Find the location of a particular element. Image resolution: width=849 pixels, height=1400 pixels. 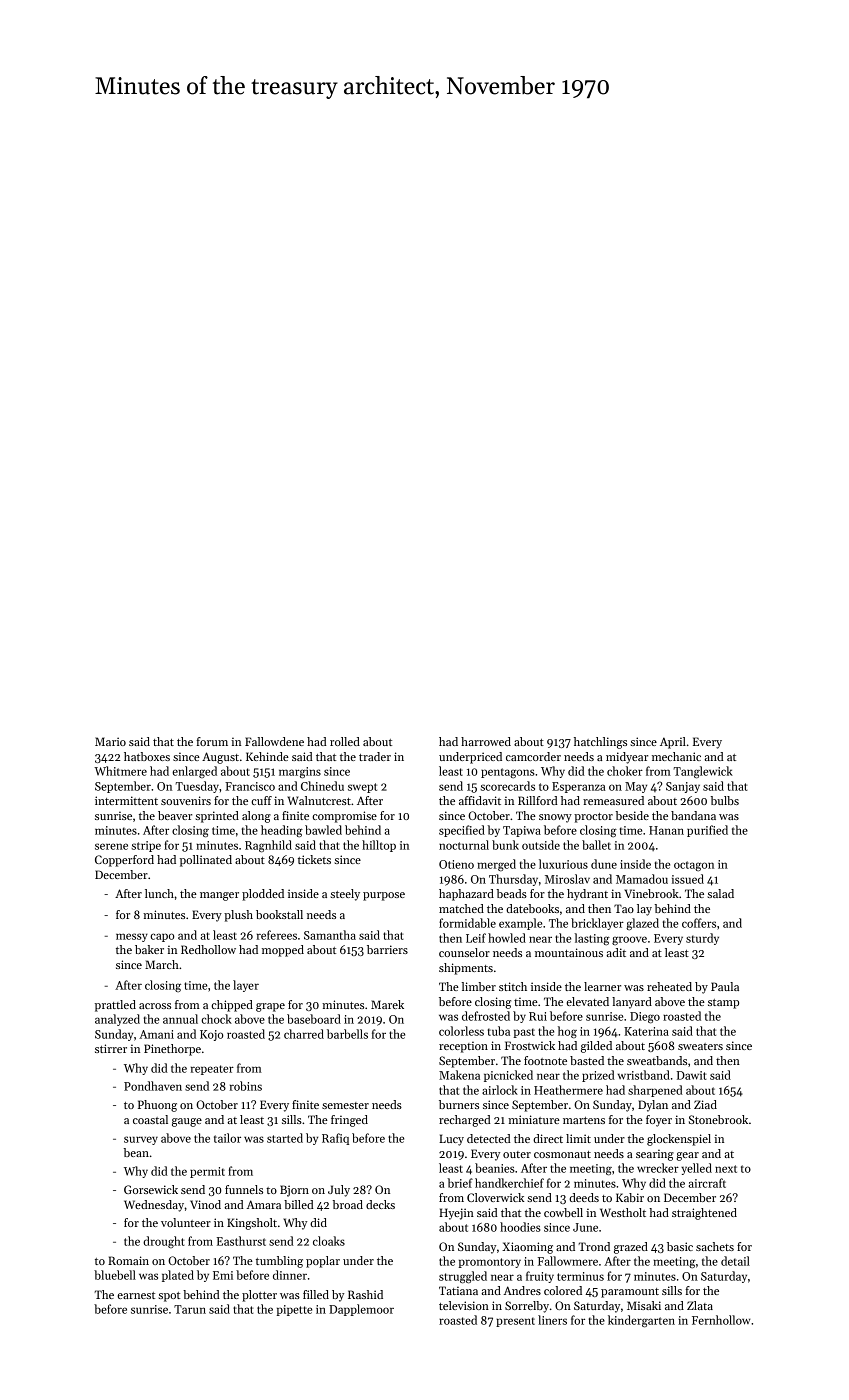

prattled is located at coordinates (115, 1006).
